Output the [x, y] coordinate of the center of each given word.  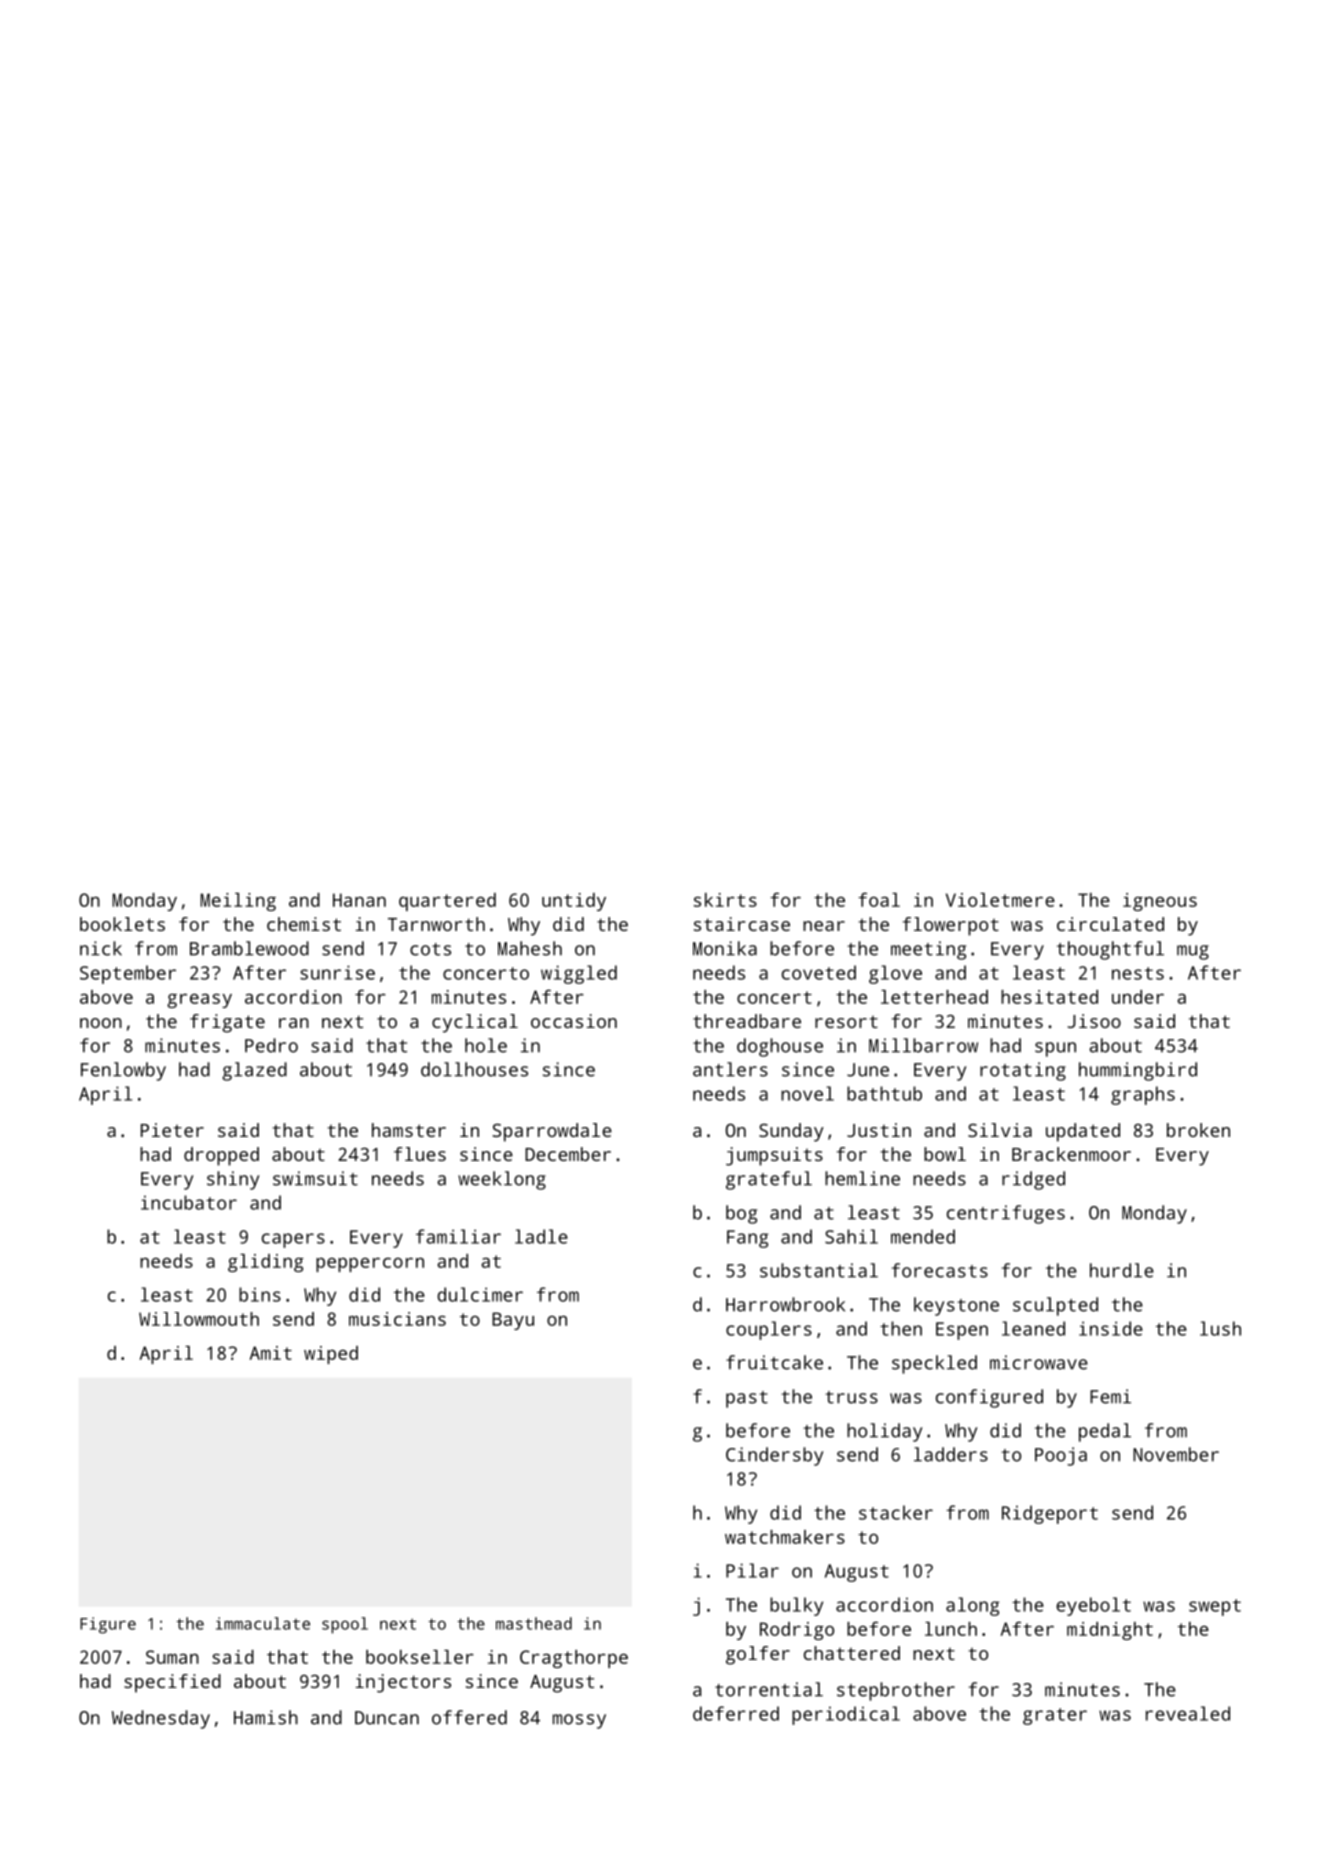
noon [101, 1023]
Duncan [387, 1718]
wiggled [579, 974]
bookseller [420, 1657]
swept [1215, 1607]
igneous [1160, 902]
